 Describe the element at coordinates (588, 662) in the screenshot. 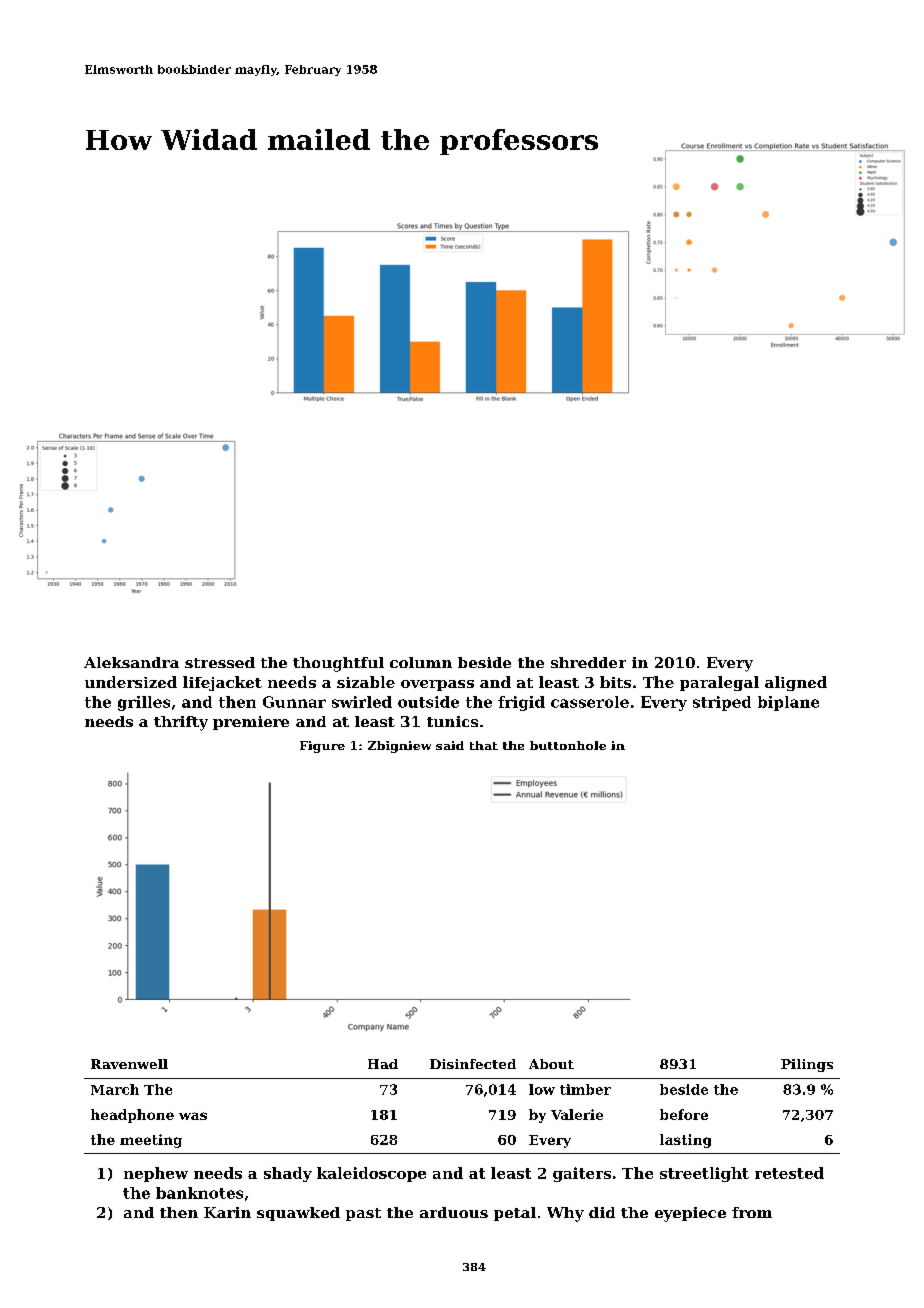

I see `shredder` at that location.
